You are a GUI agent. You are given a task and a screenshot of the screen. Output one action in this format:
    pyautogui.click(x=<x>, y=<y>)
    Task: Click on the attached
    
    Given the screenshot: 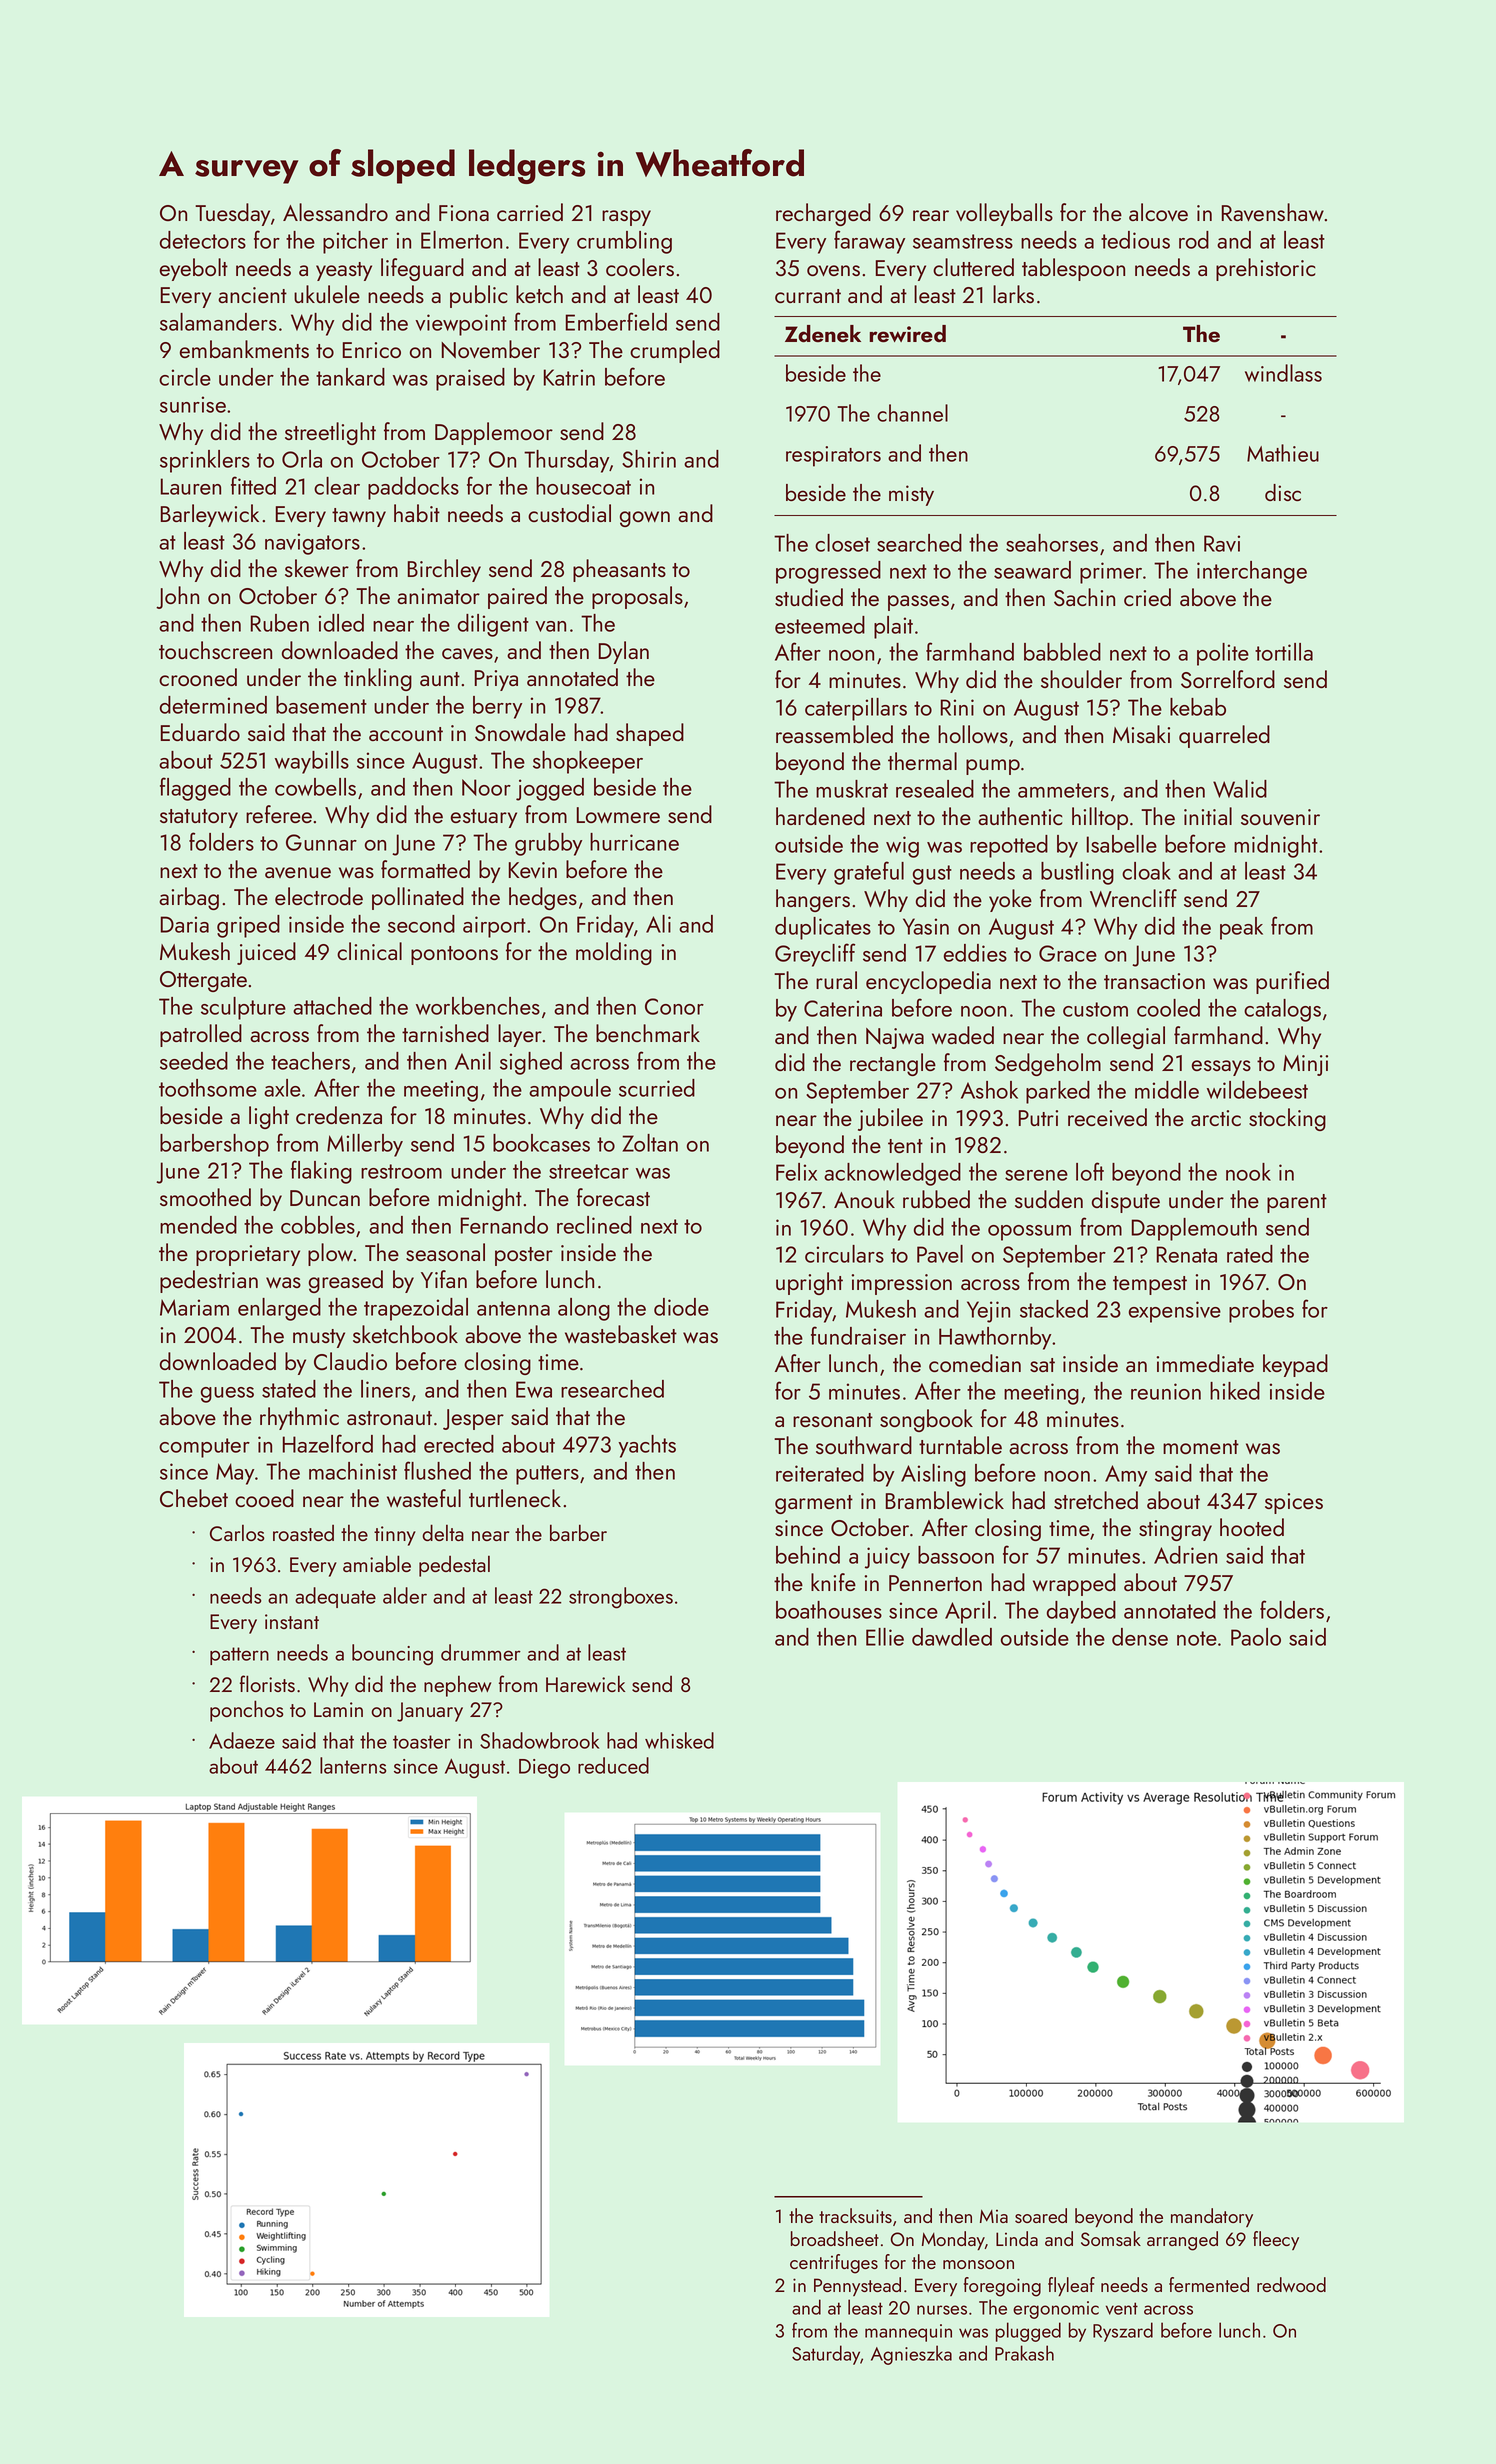 What is the action you would take?
    pyautogui.click(x=332, y=1006)
